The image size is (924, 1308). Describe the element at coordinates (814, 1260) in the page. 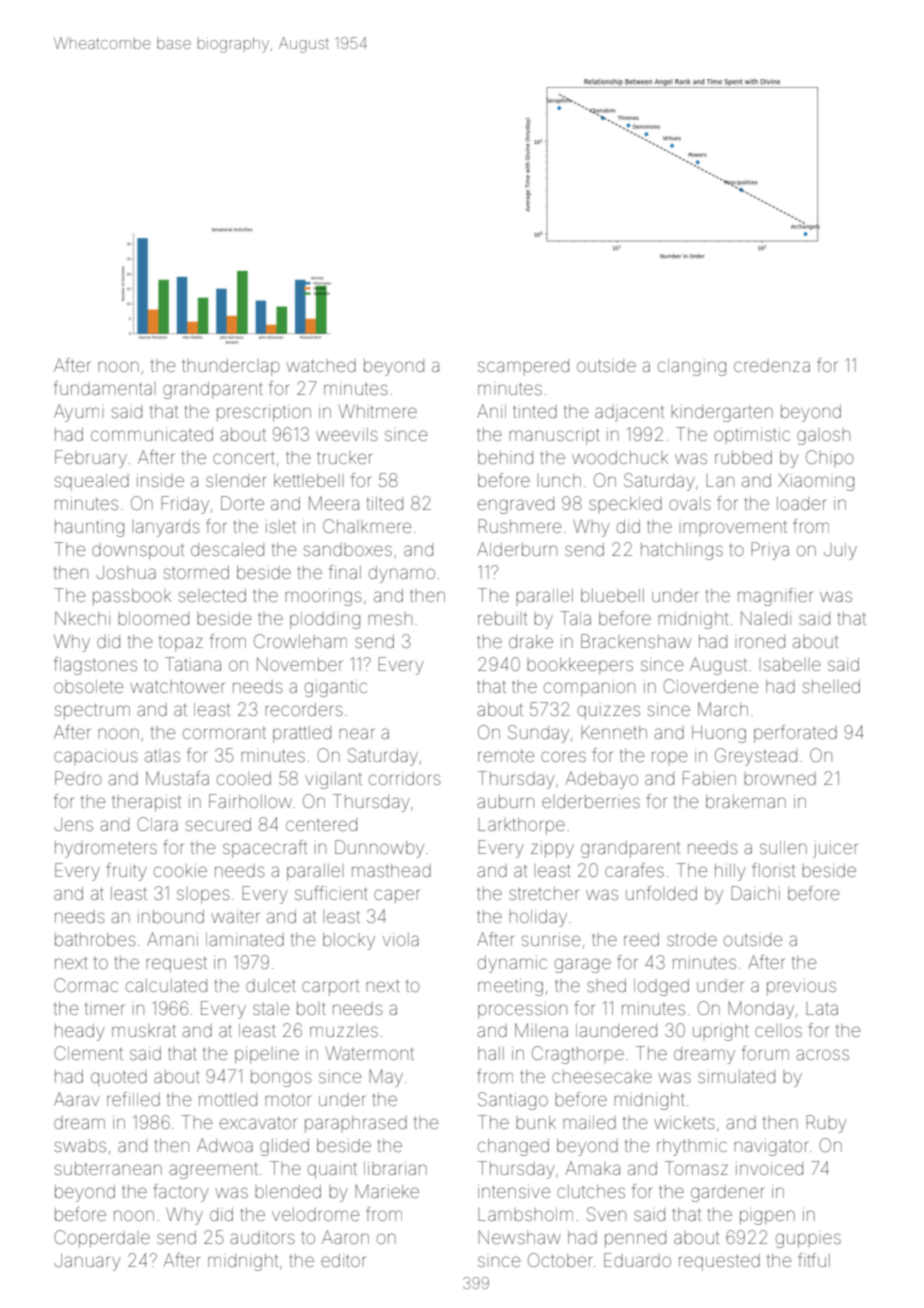

I see `fitful` at that location.
